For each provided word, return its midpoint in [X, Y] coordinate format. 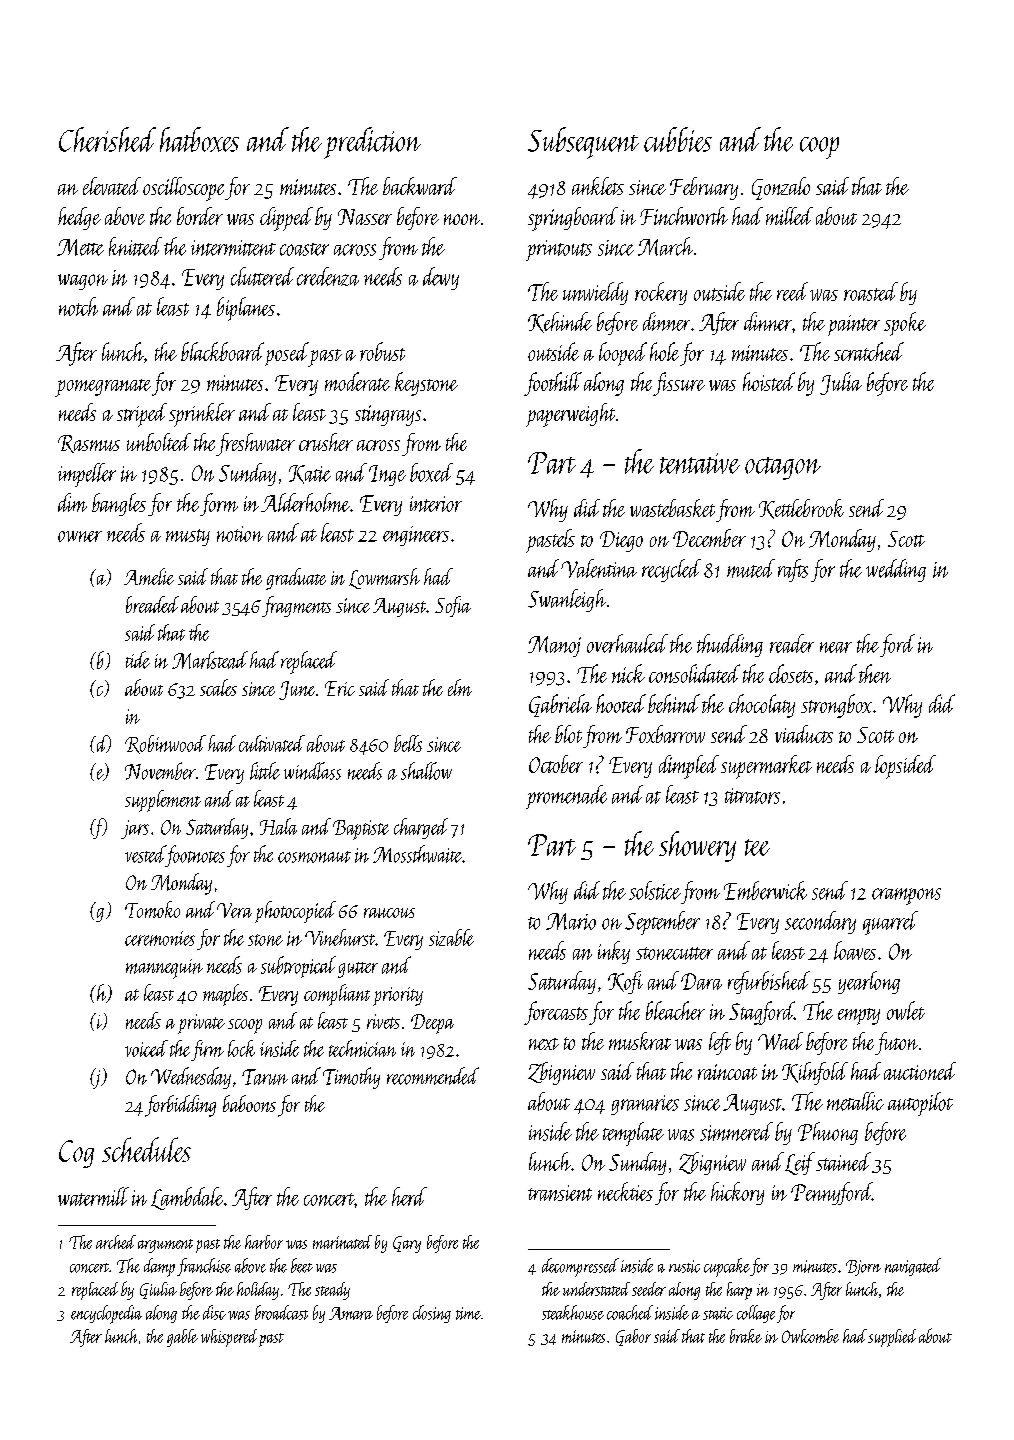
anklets [598, 186]
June [297, 690]
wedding [896, 570]
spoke [905, 324]
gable [182, 1338]
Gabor [633, 1337]
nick [628, 673]
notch [78, 306]
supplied [892, 1338]
